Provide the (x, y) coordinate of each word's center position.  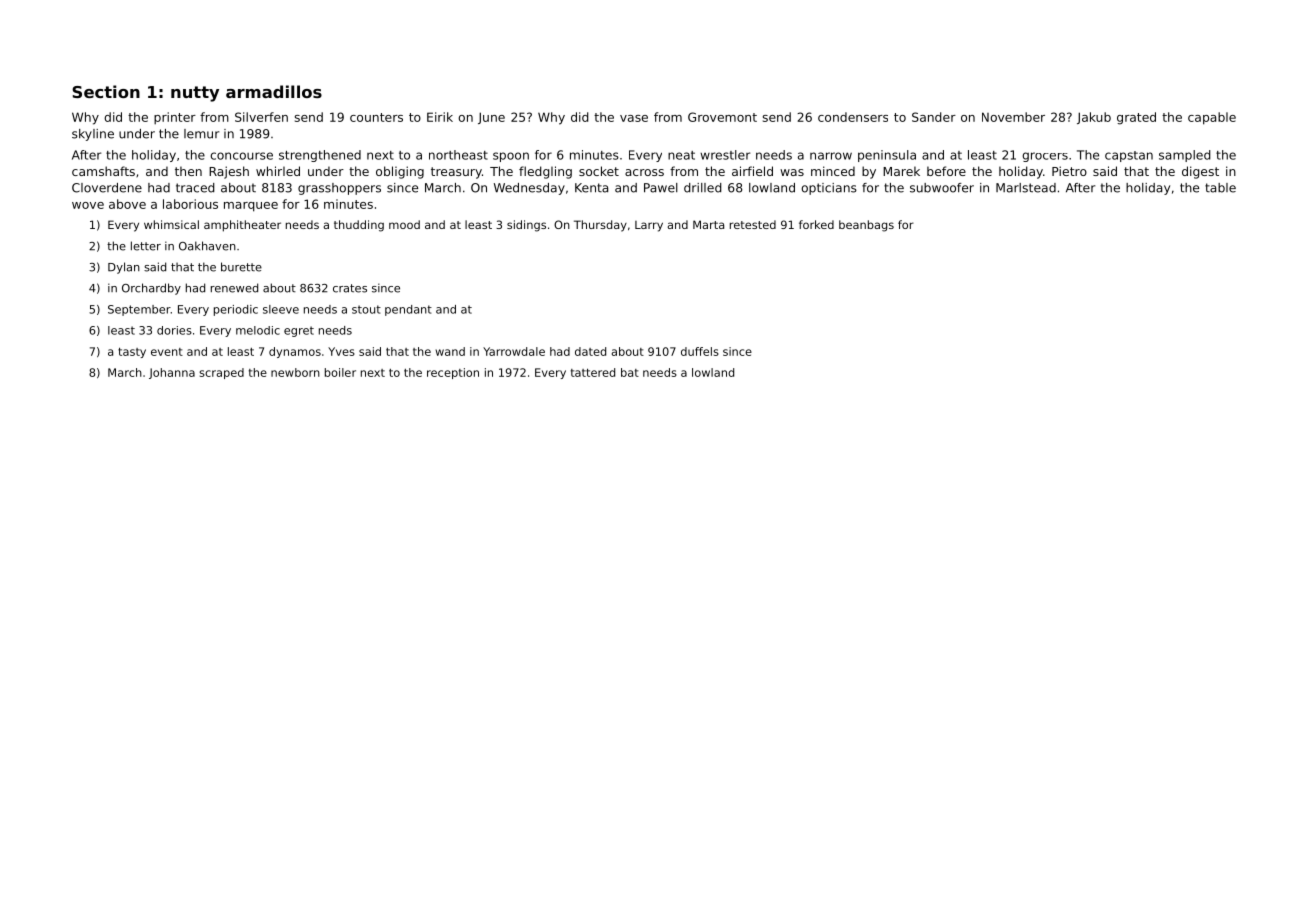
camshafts (103, 171)
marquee (251, 207)
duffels (700, 351)
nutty (195, 94)
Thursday (600, 226)
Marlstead (1026, 188)
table (1220, 188)
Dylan (124, 268)
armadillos (274, 91)
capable (1212, 118)
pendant (408, 310)
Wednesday (529, 189)
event (167, 352)
